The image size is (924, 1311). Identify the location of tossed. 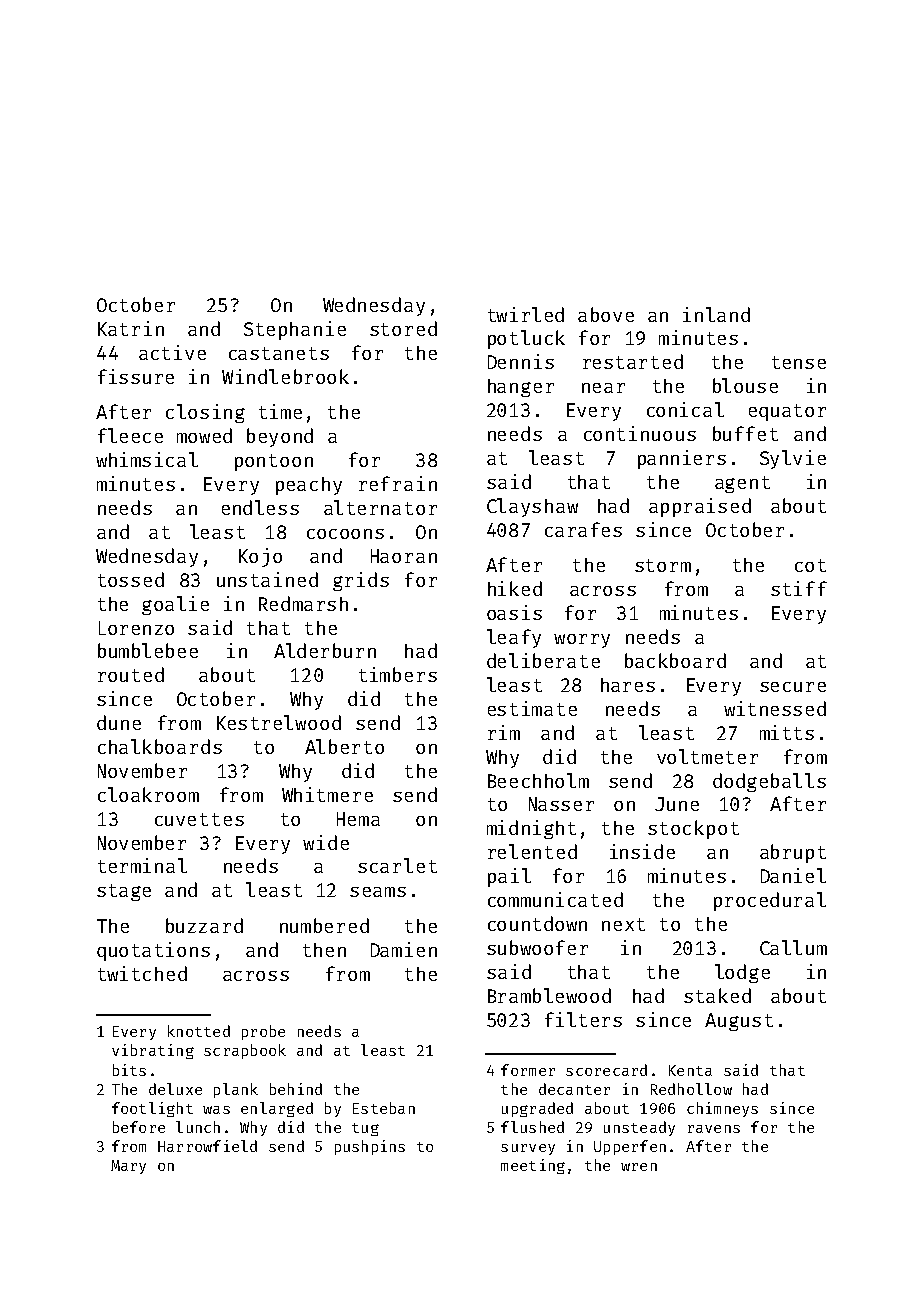
(131, 579).
